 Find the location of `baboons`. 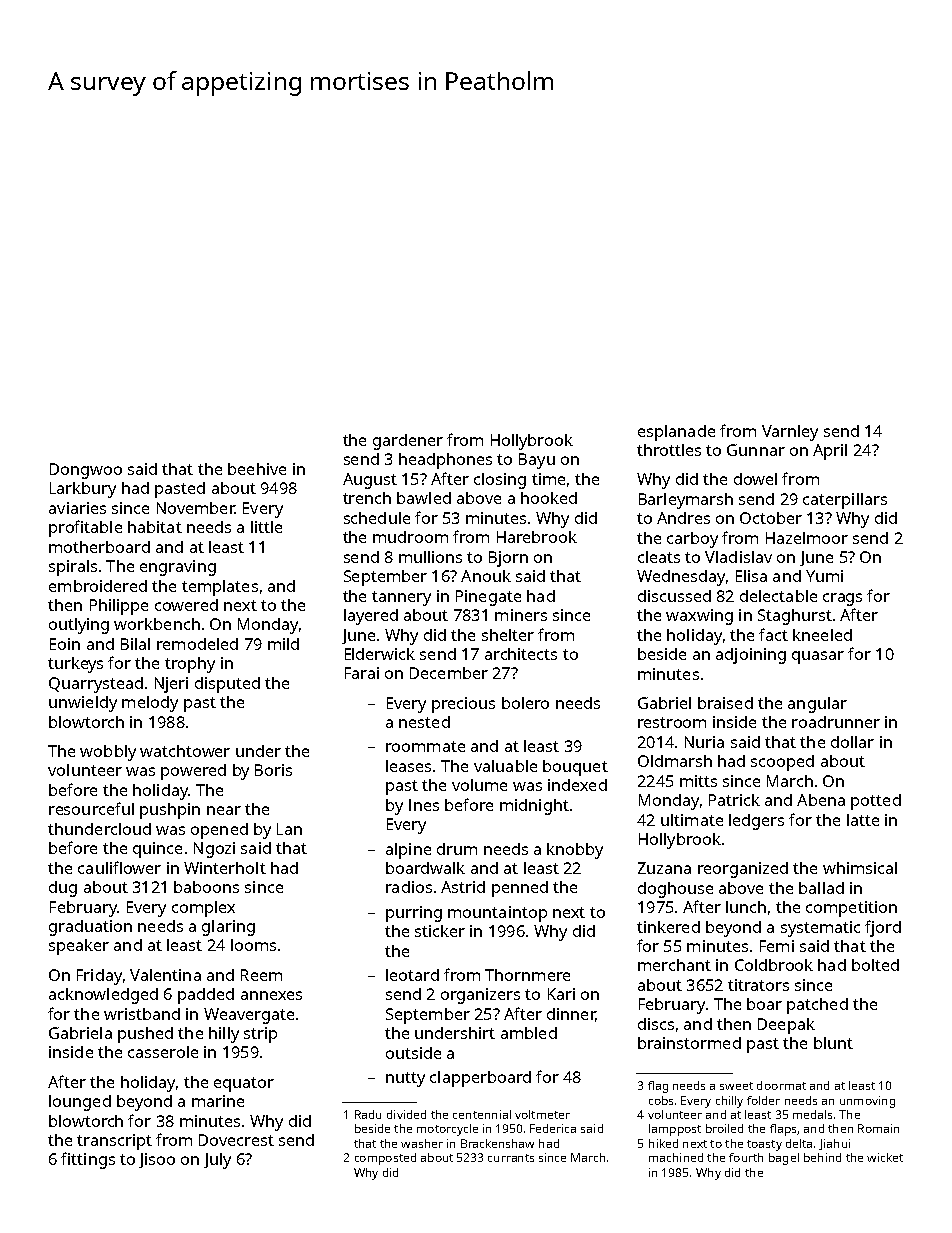

baboons is located at coordinates (206, 887).
